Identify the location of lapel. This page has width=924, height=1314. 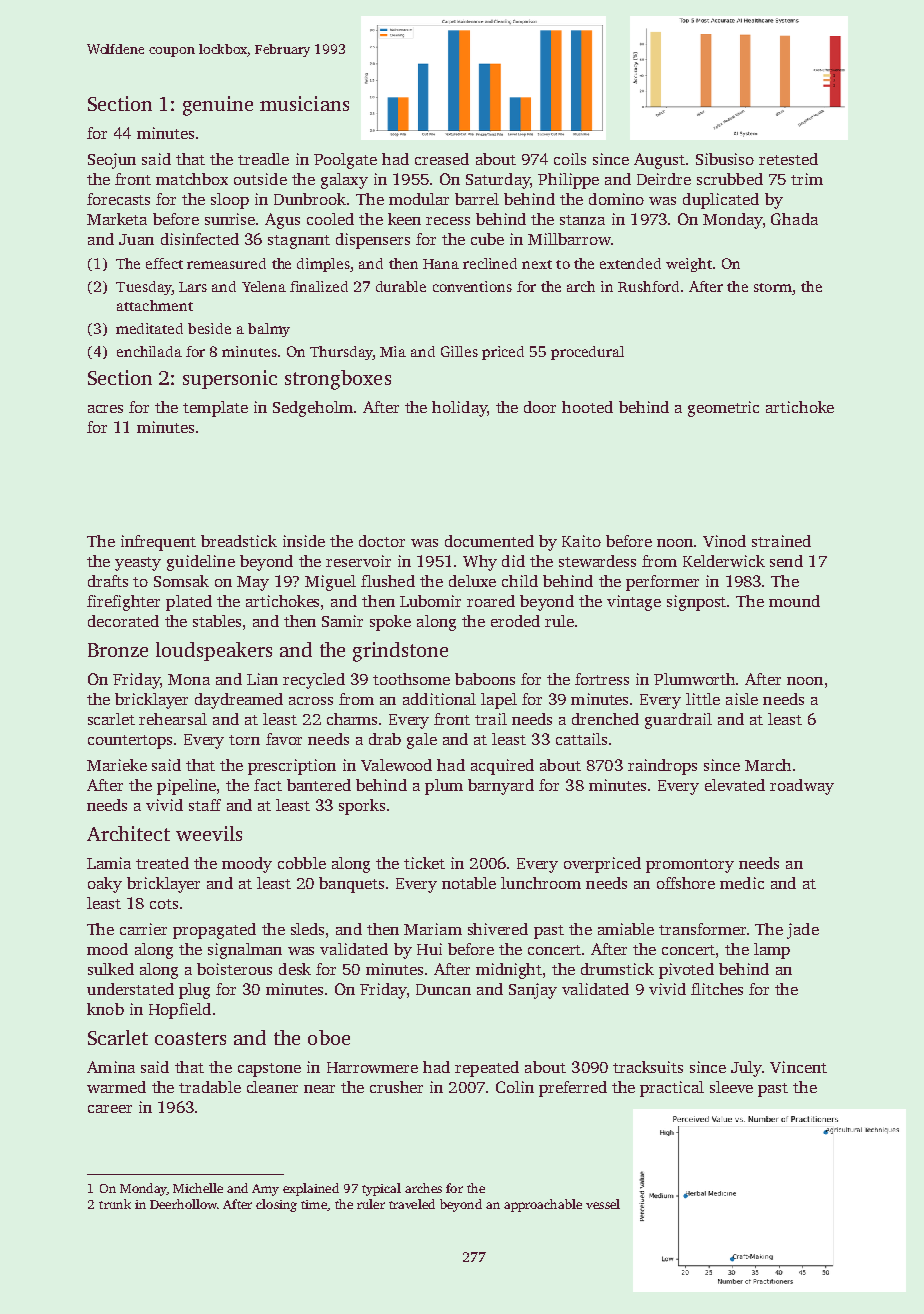
(499, 701).
